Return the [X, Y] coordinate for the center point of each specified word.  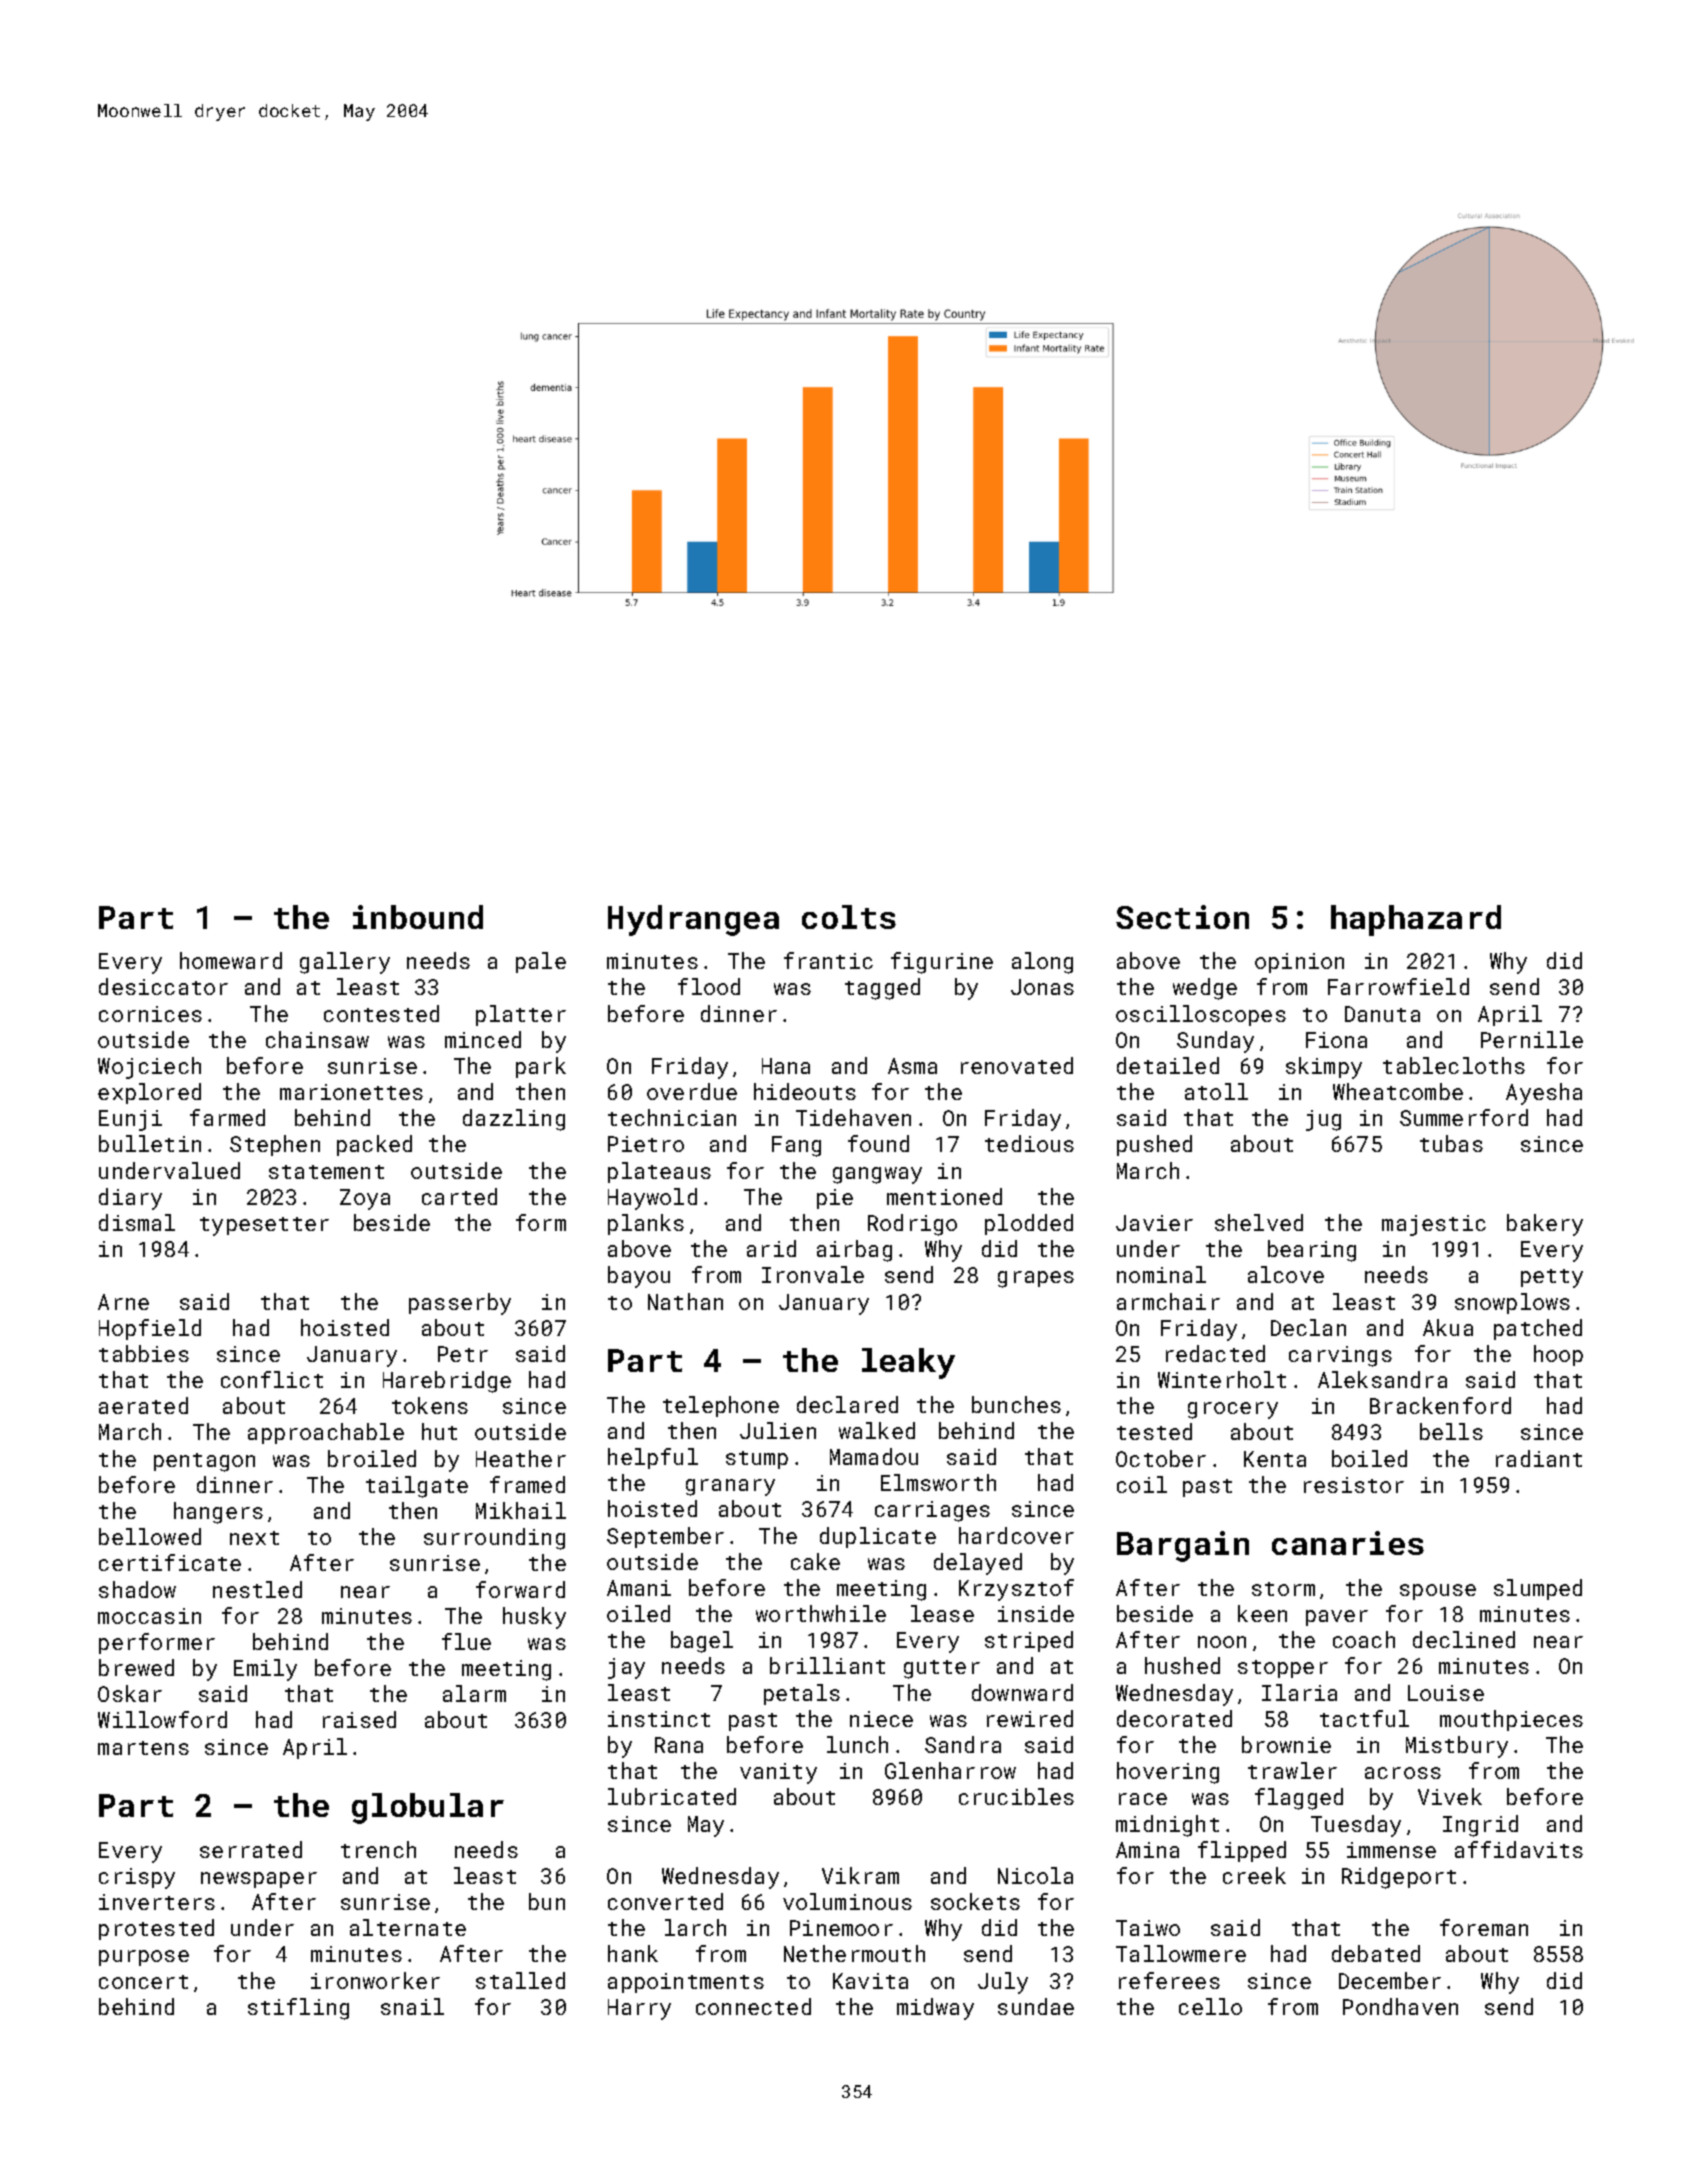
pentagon [204, 1462]
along [1042, 963]
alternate [408, 1927]
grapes [1036, 1279]
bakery [1545, 1225]
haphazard [1416, 920]
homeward [231, 960]
